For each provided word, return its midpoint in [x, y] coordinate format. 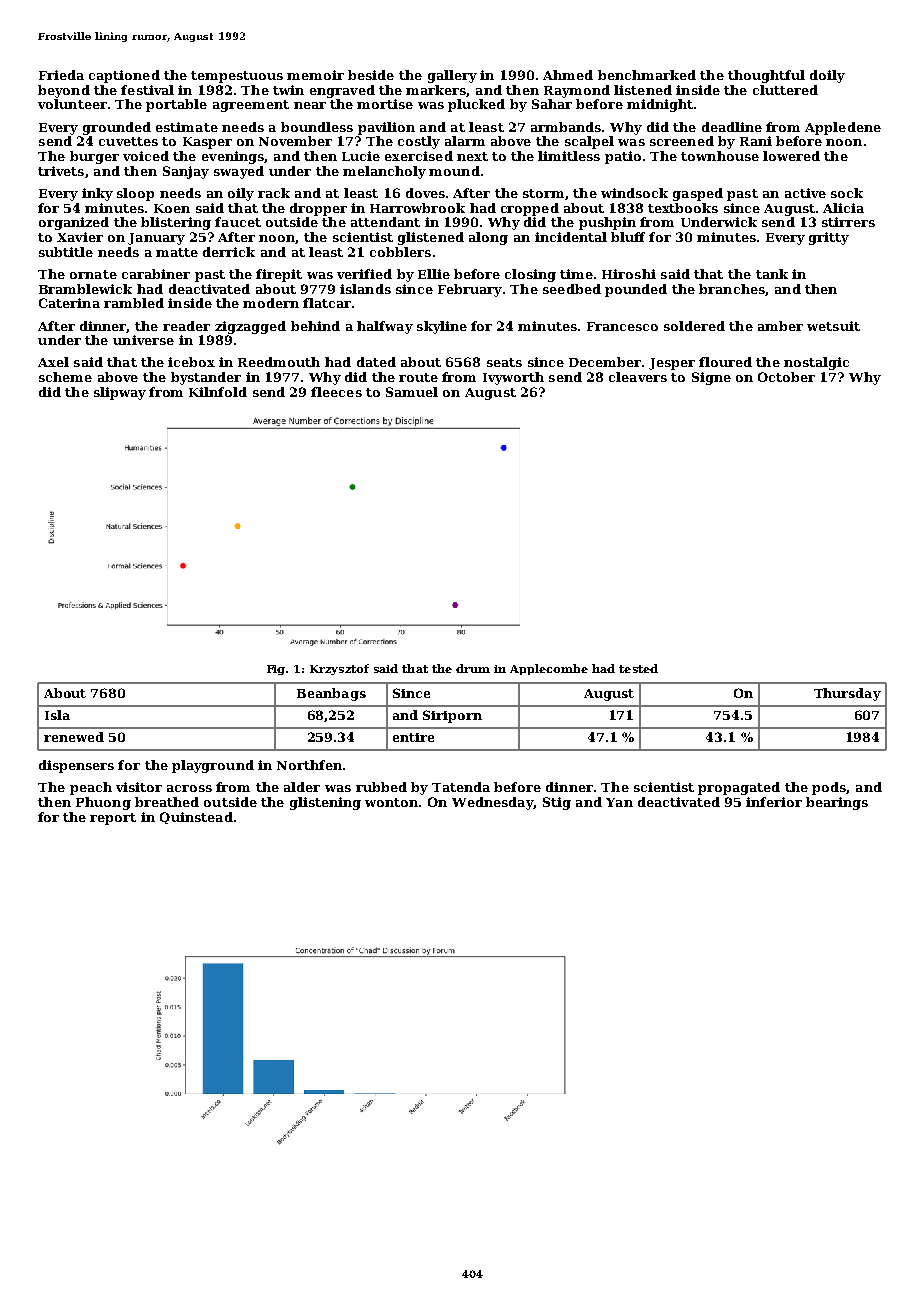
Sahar [552, 104]
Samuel [412, 392]
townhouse [720, 156]
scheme [65, 377]
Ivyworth [513, 378]
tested [638, 668]
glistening [325, 803]
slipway [120, 393]
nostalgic [816, 363]
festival [147, 90]
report [113, 819]
